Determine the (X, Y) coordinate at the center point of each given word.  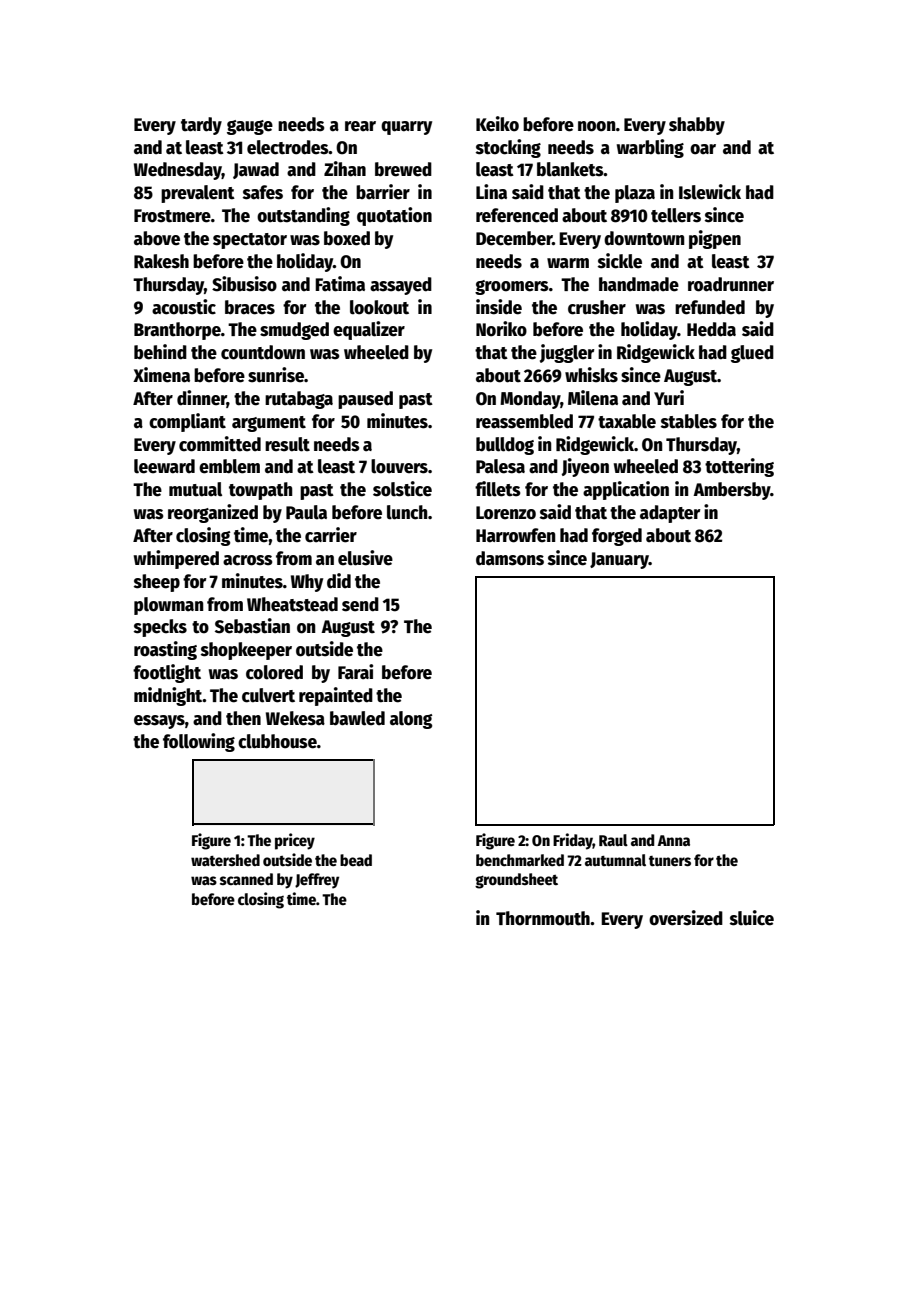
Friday (573, 841)
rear (360, 126)
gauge (250, 127)
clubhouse (277, 741)
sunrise (276, 375)
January (619, 560)
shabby (697, 126)
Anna (674, 840)
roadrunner (731, 284)
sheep (157, 583)
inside (499, 307)
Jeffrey (317, 881)
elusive (365, 558)
